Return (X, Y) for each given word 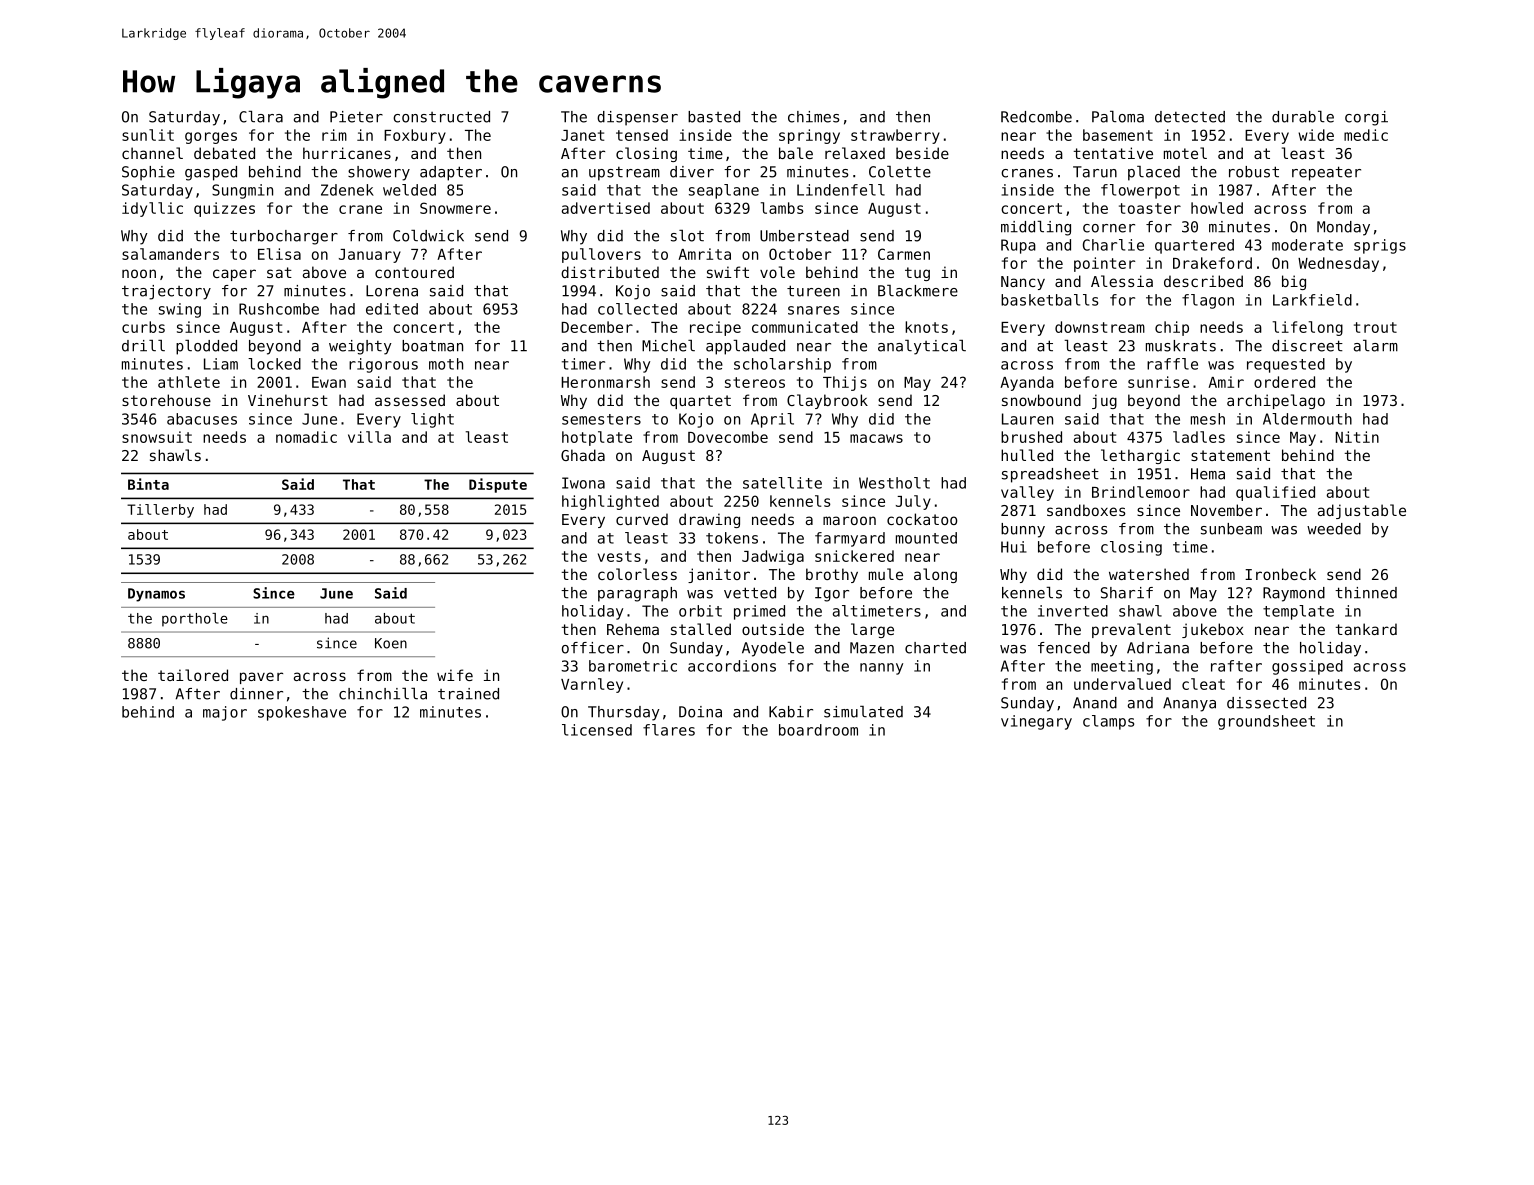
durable (1303, 117)
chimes (813, 117)
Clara (261, 117)
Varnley (592, 685)
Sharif (1127, 593)
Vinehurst (288, 400)
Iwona (583, 483)
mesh (1208, 419)
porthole (195, 620)
